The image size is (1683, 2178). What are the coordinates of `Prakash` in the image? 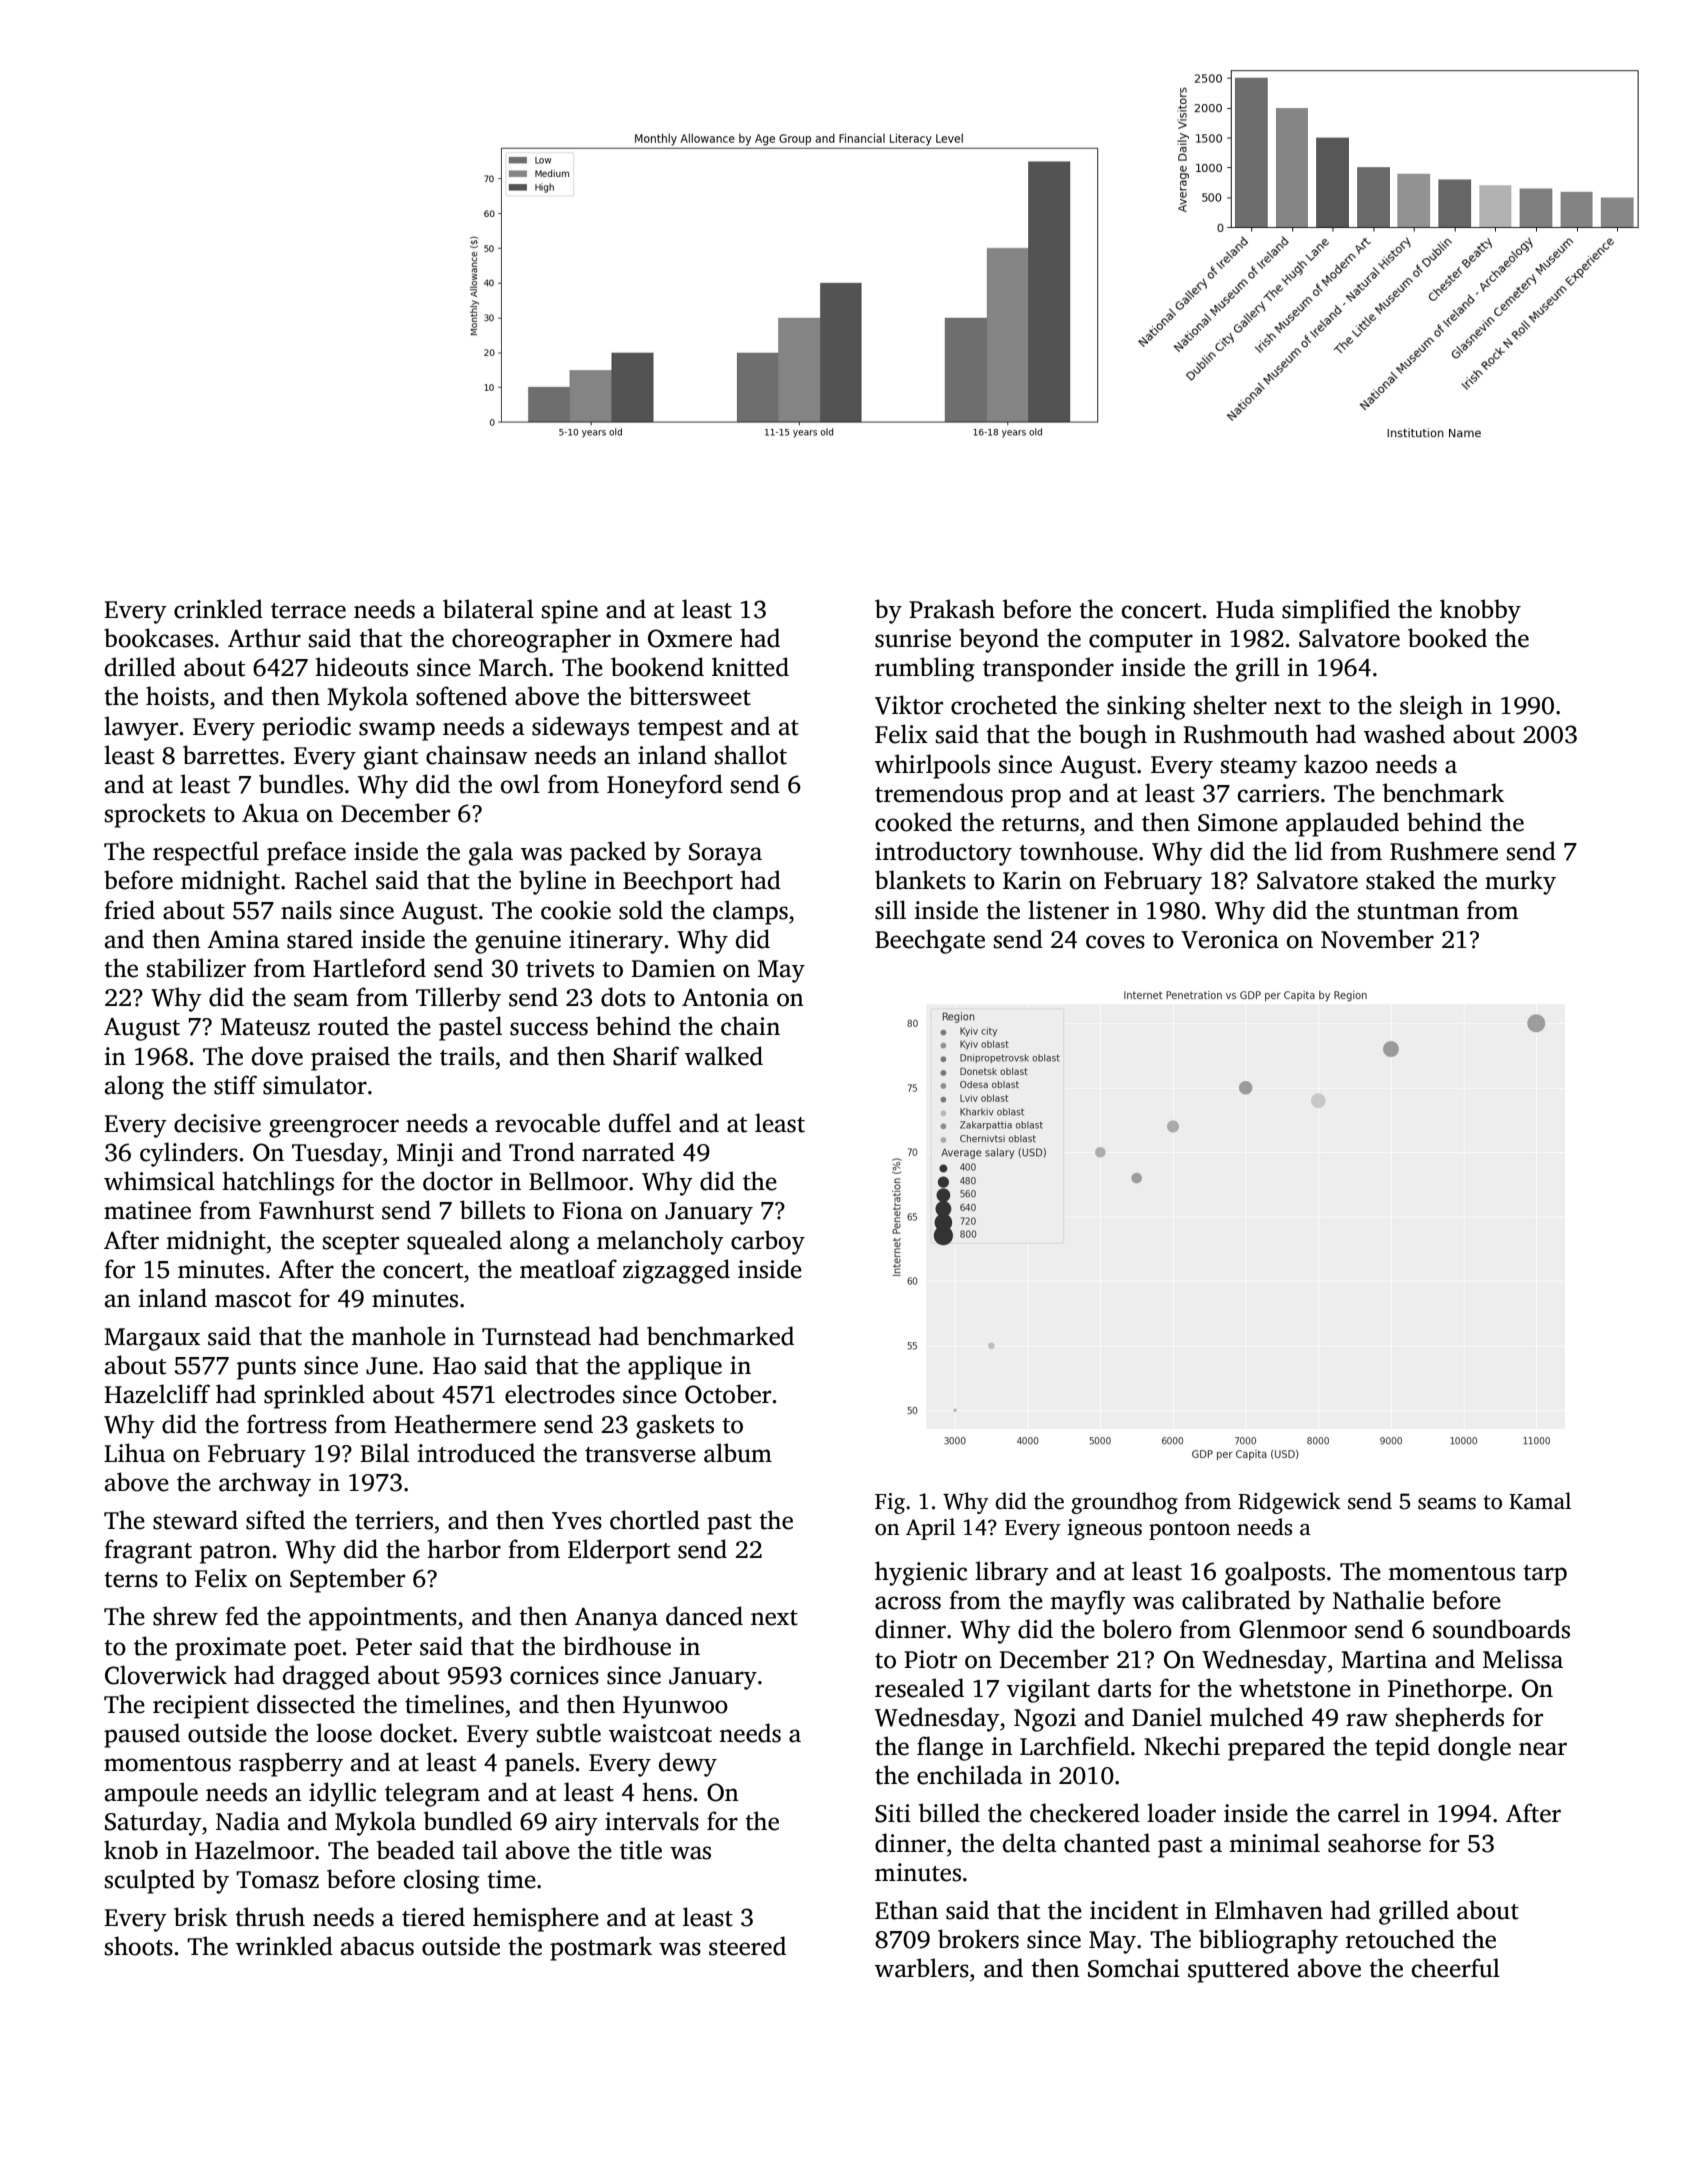 It's located at (952, 609).
